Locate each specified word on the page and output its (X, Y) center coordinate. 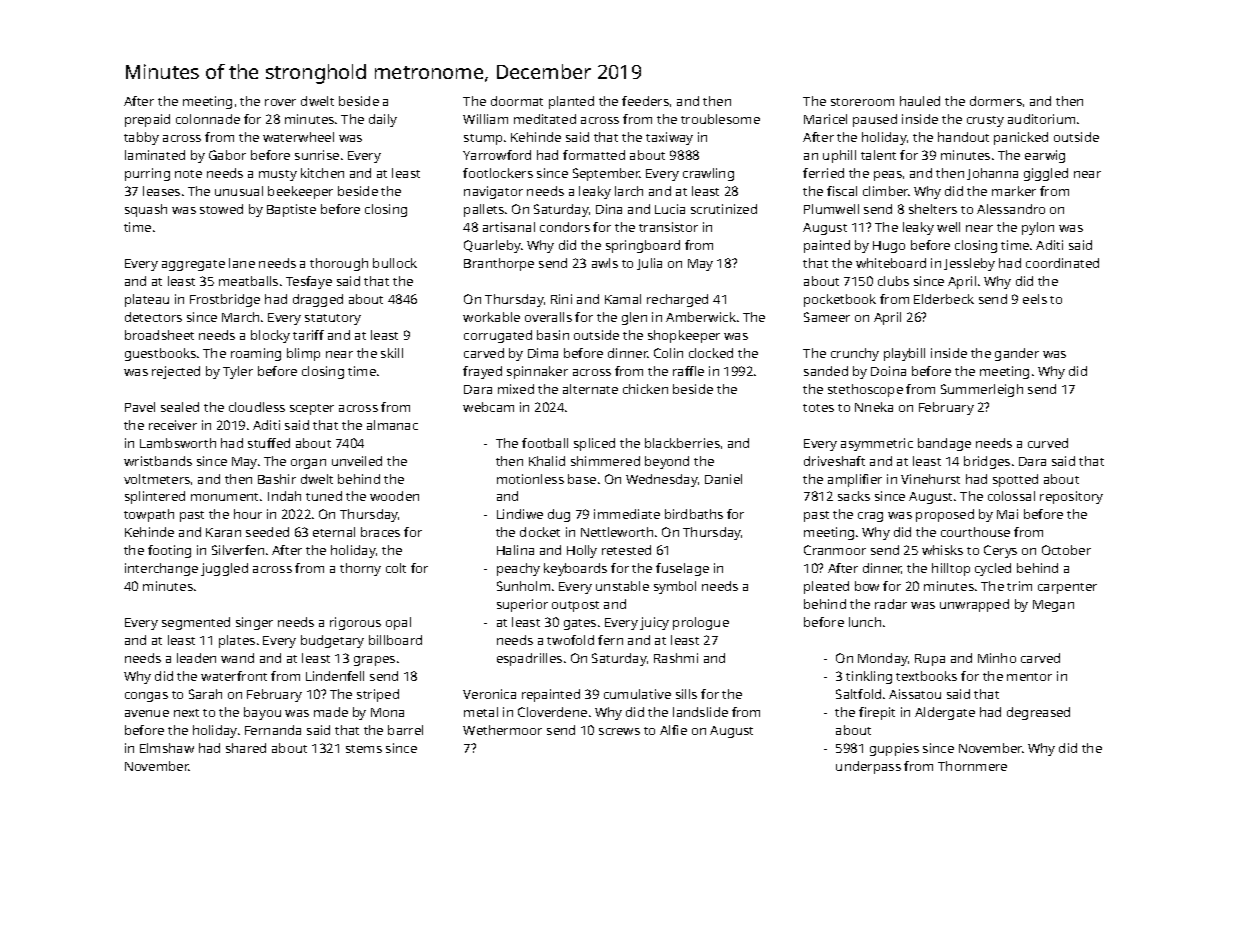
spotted (1015, 480)
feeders (645, 101)
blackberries (682, 443)
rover (280, 102)
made (331, 712)
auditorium (1041, 119)
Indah (284, 496)
